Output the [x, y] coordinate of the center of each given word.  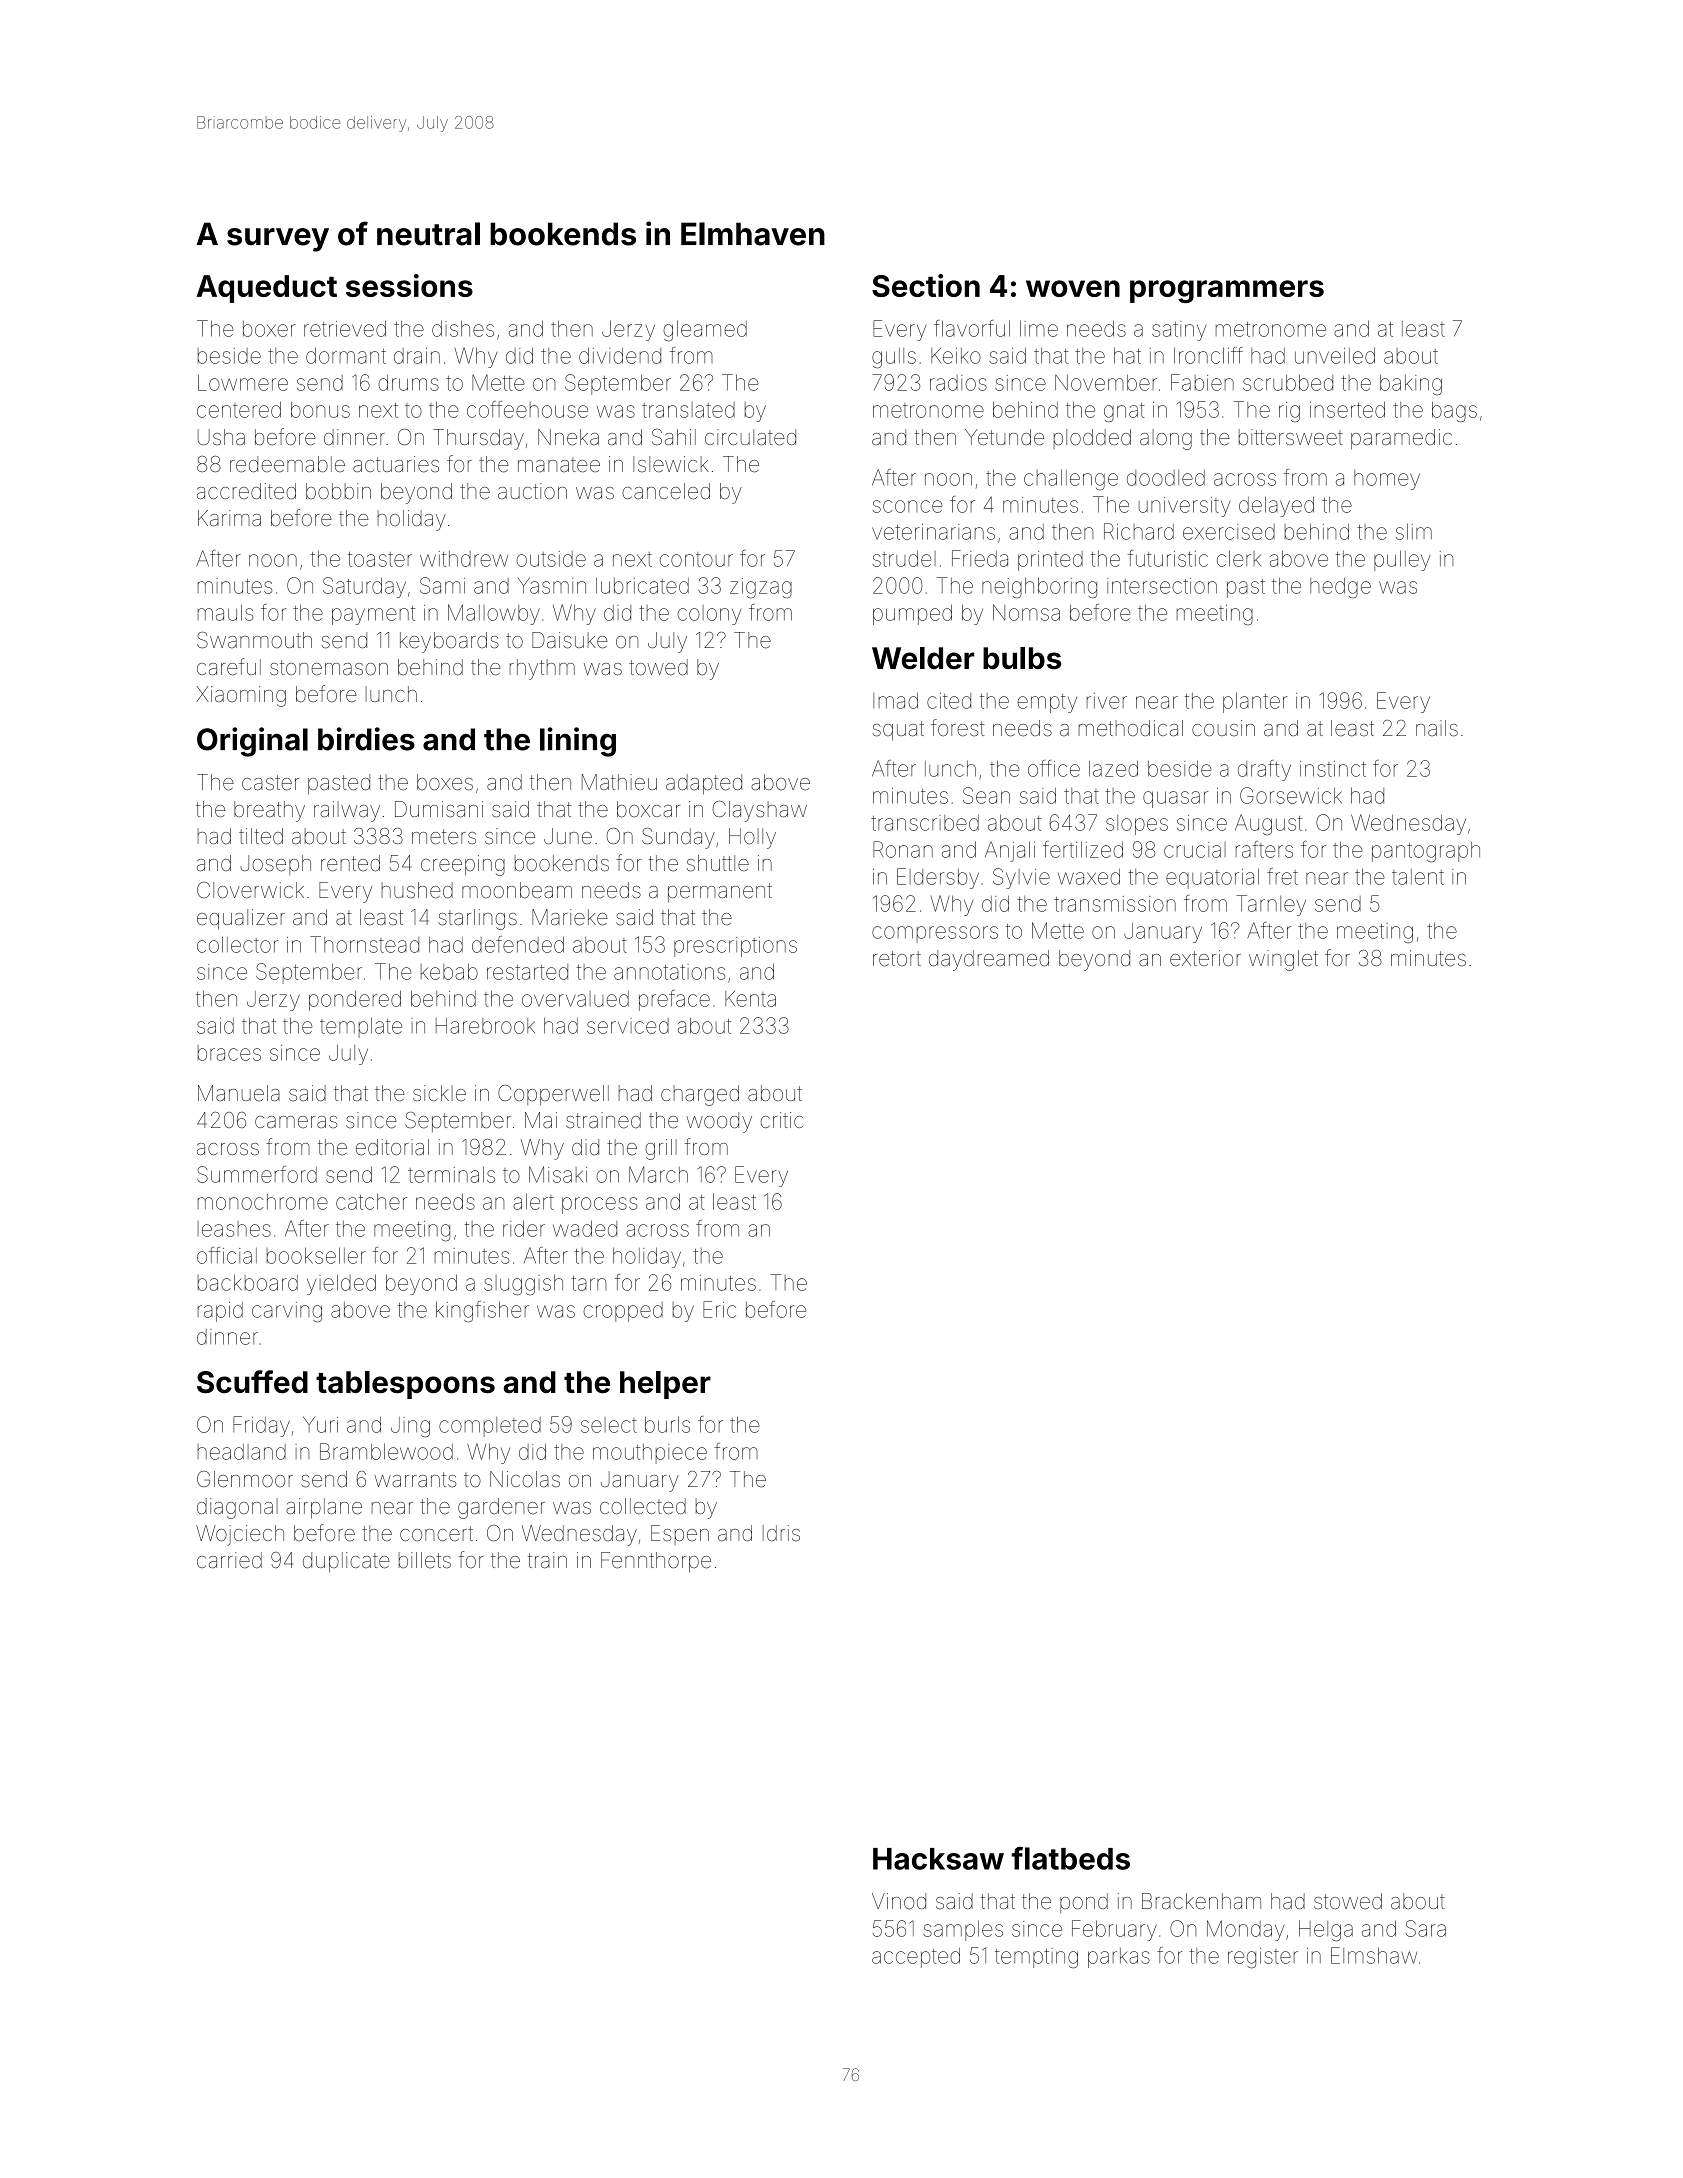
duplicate [346, 1562]
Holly [752, 838]
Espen [680, 1535]
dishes [463, 328]
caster [270, 783]
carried [229, 1560]
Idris [781, 1533]
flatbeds [1071, 1858]
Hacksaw [938, 1859]
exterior [1205, 958]
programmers [1227, 291]
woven [1073, 288]
